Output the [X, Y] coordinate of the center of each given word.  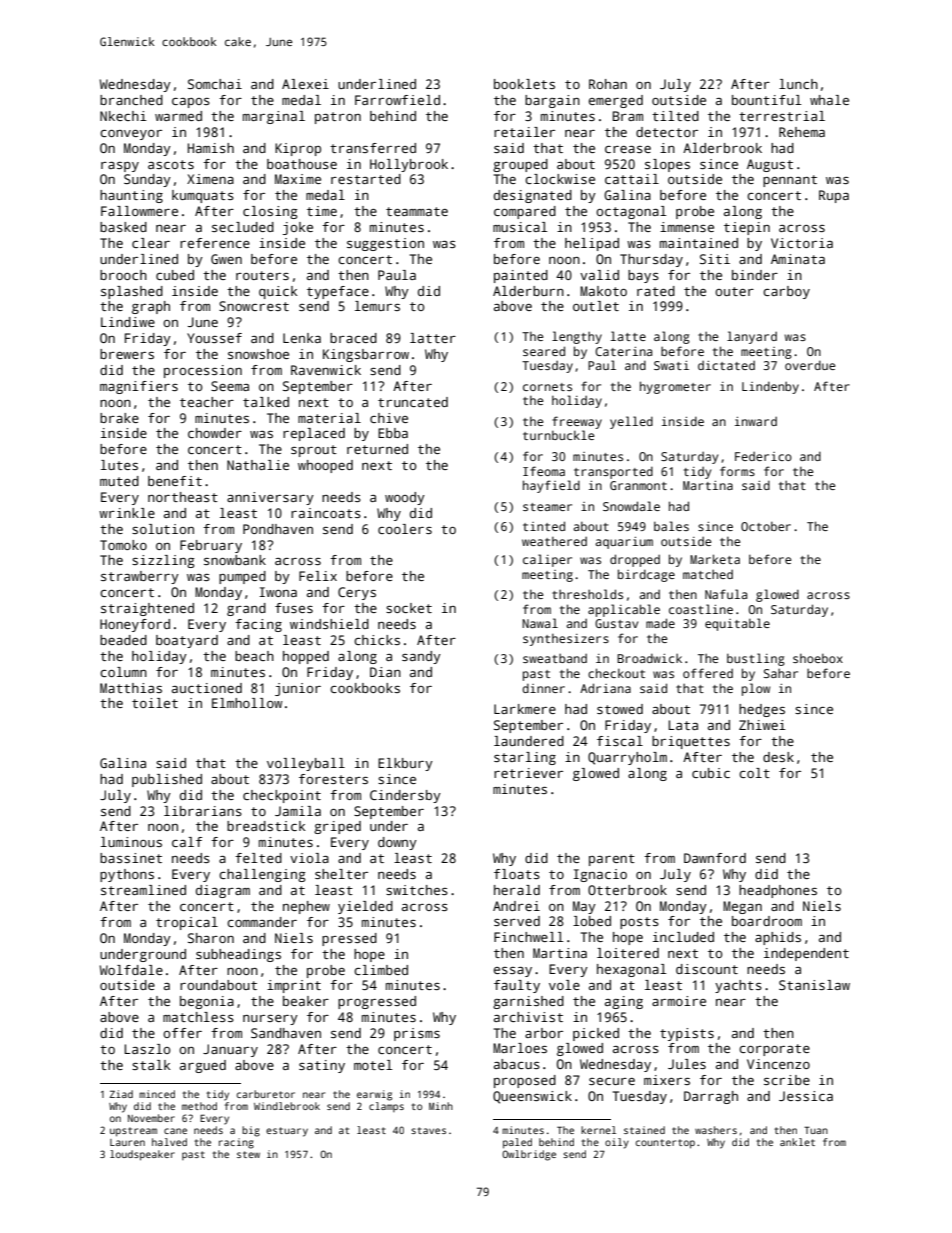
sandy [421, 657]
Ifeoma [544, 471]
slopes [667, 165]
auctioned [207, 688]
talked [266, 402]
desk [778, 757]
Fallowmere [139, 211]
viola [309, 858]
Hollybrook [409, 165]
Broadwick [649, 658]
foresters [333, 779]
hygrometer [675, 387]
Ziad [121, 1094]
